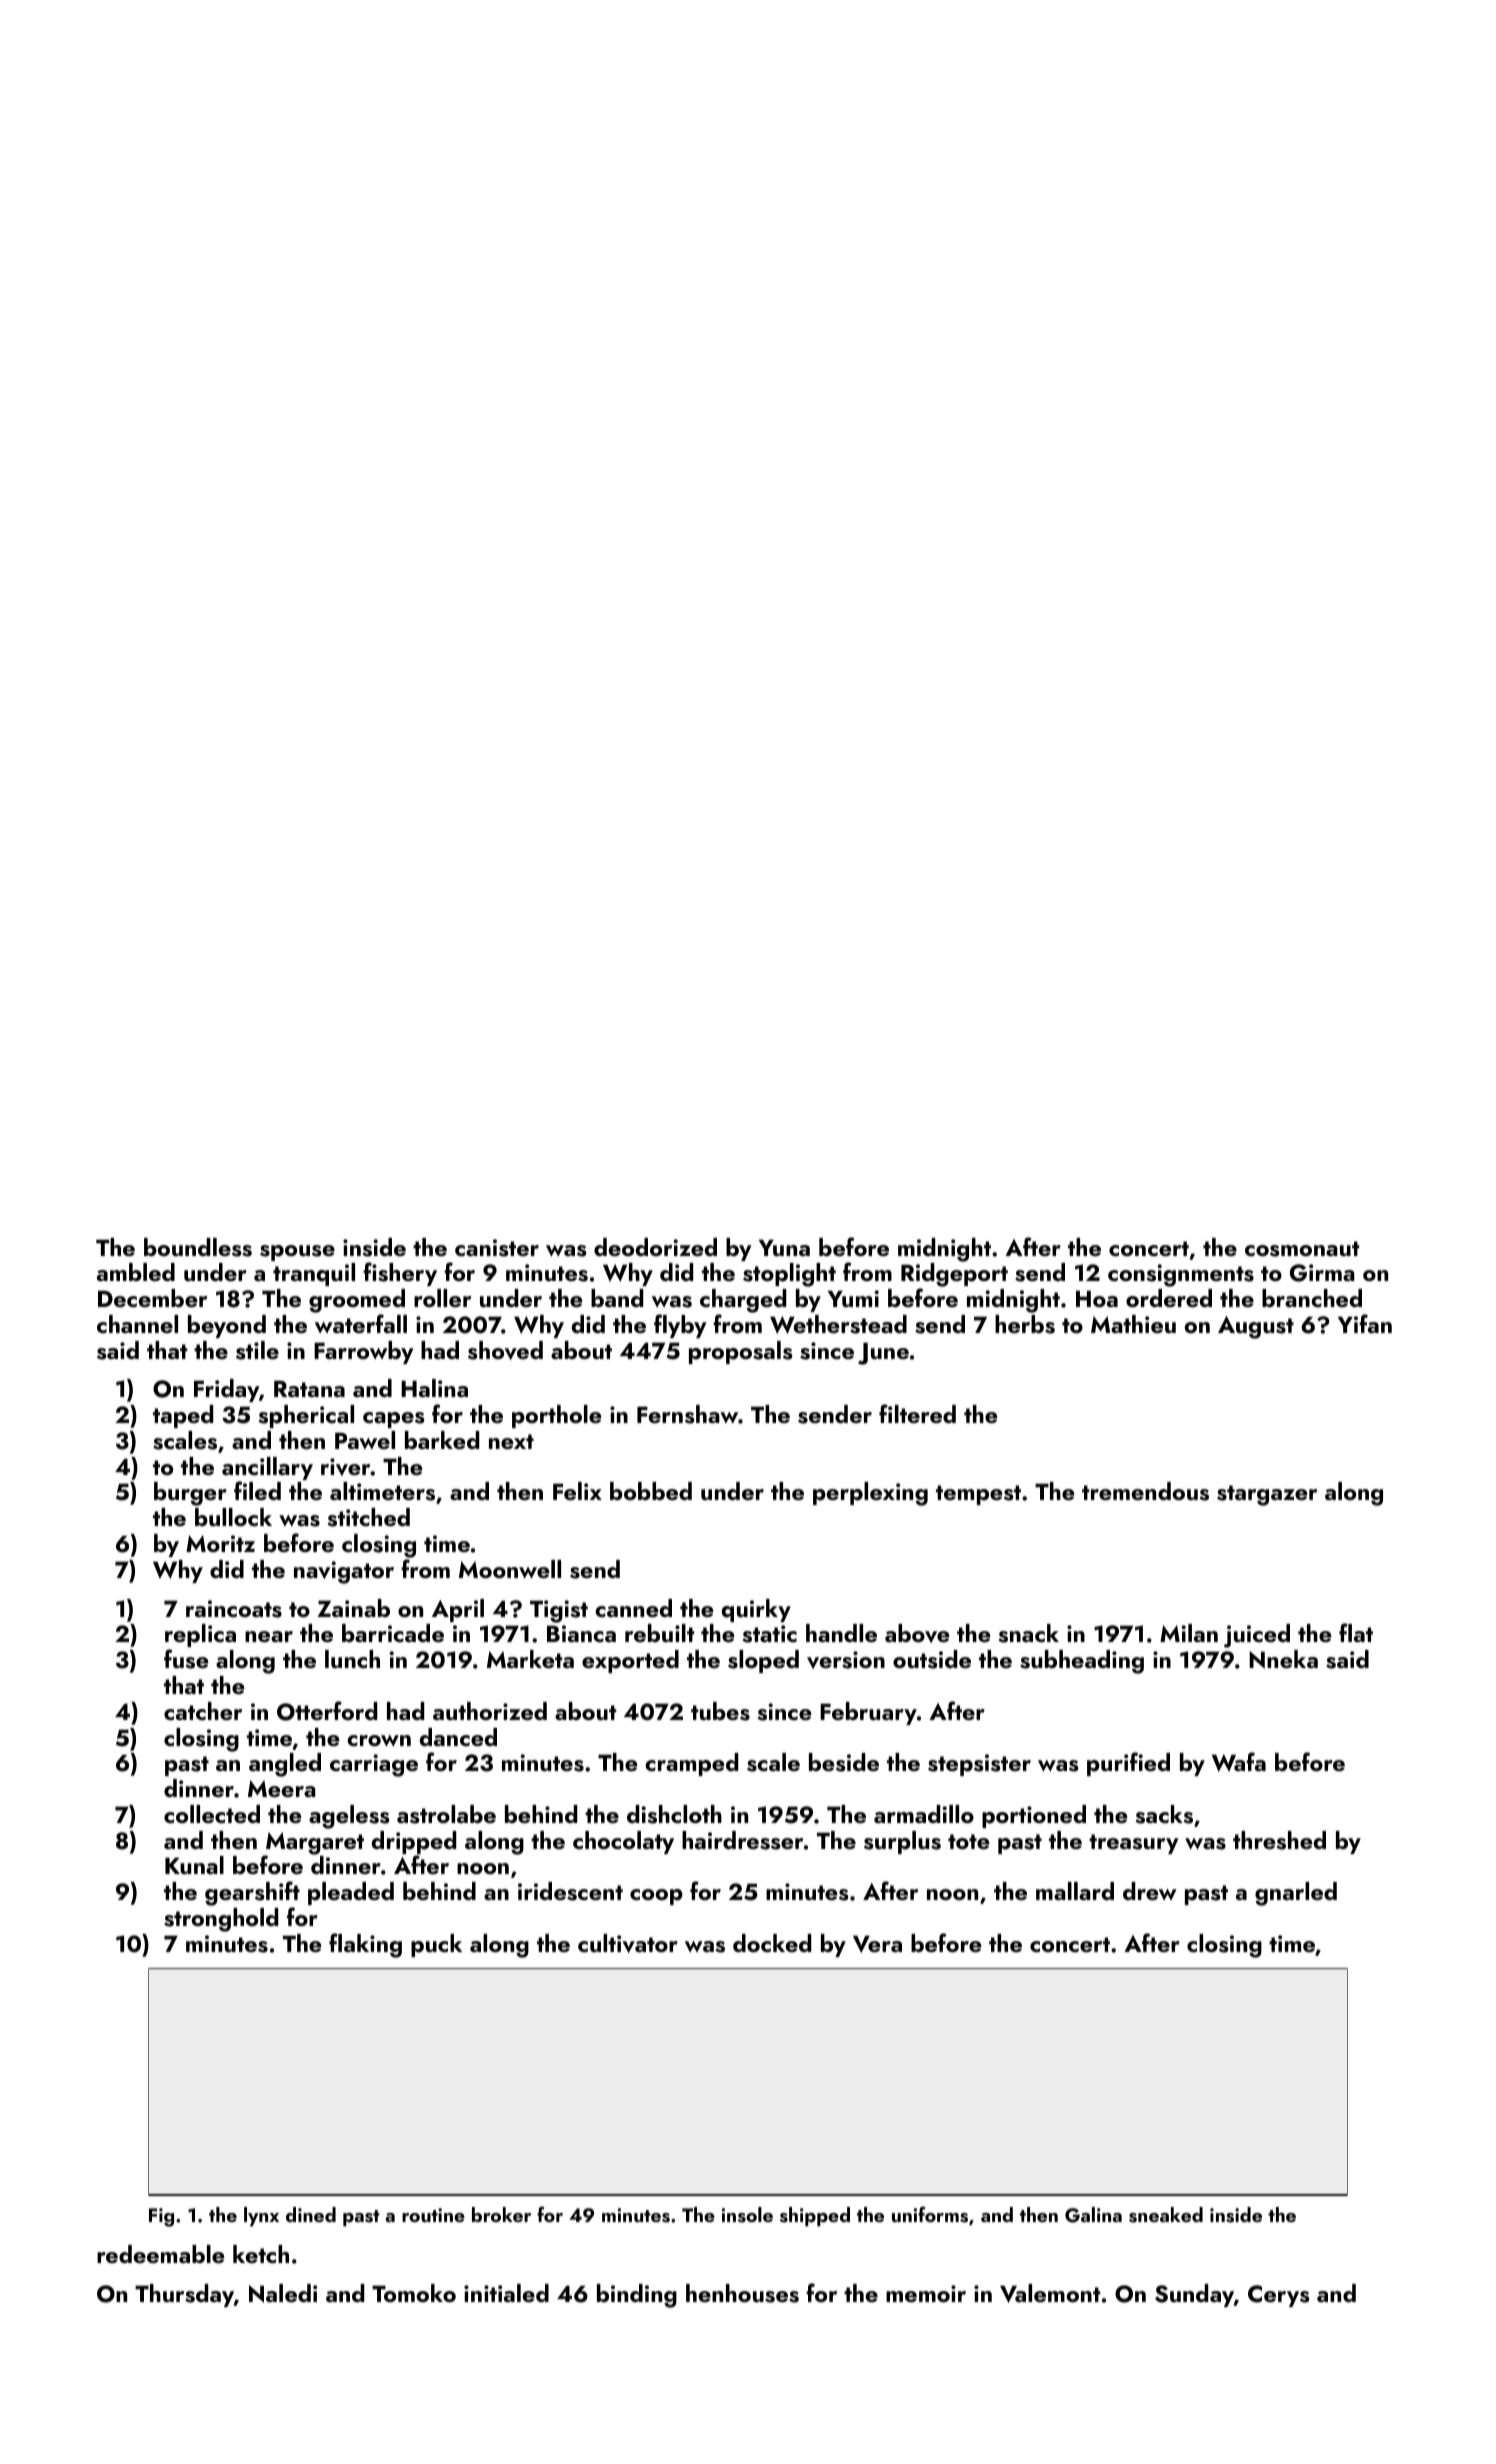 This screenshot has width=1496, height=2464. What do you see at coordinates (841, 1633) in the screenshot?
I see `handle` at bounding box center [841, 1633].
